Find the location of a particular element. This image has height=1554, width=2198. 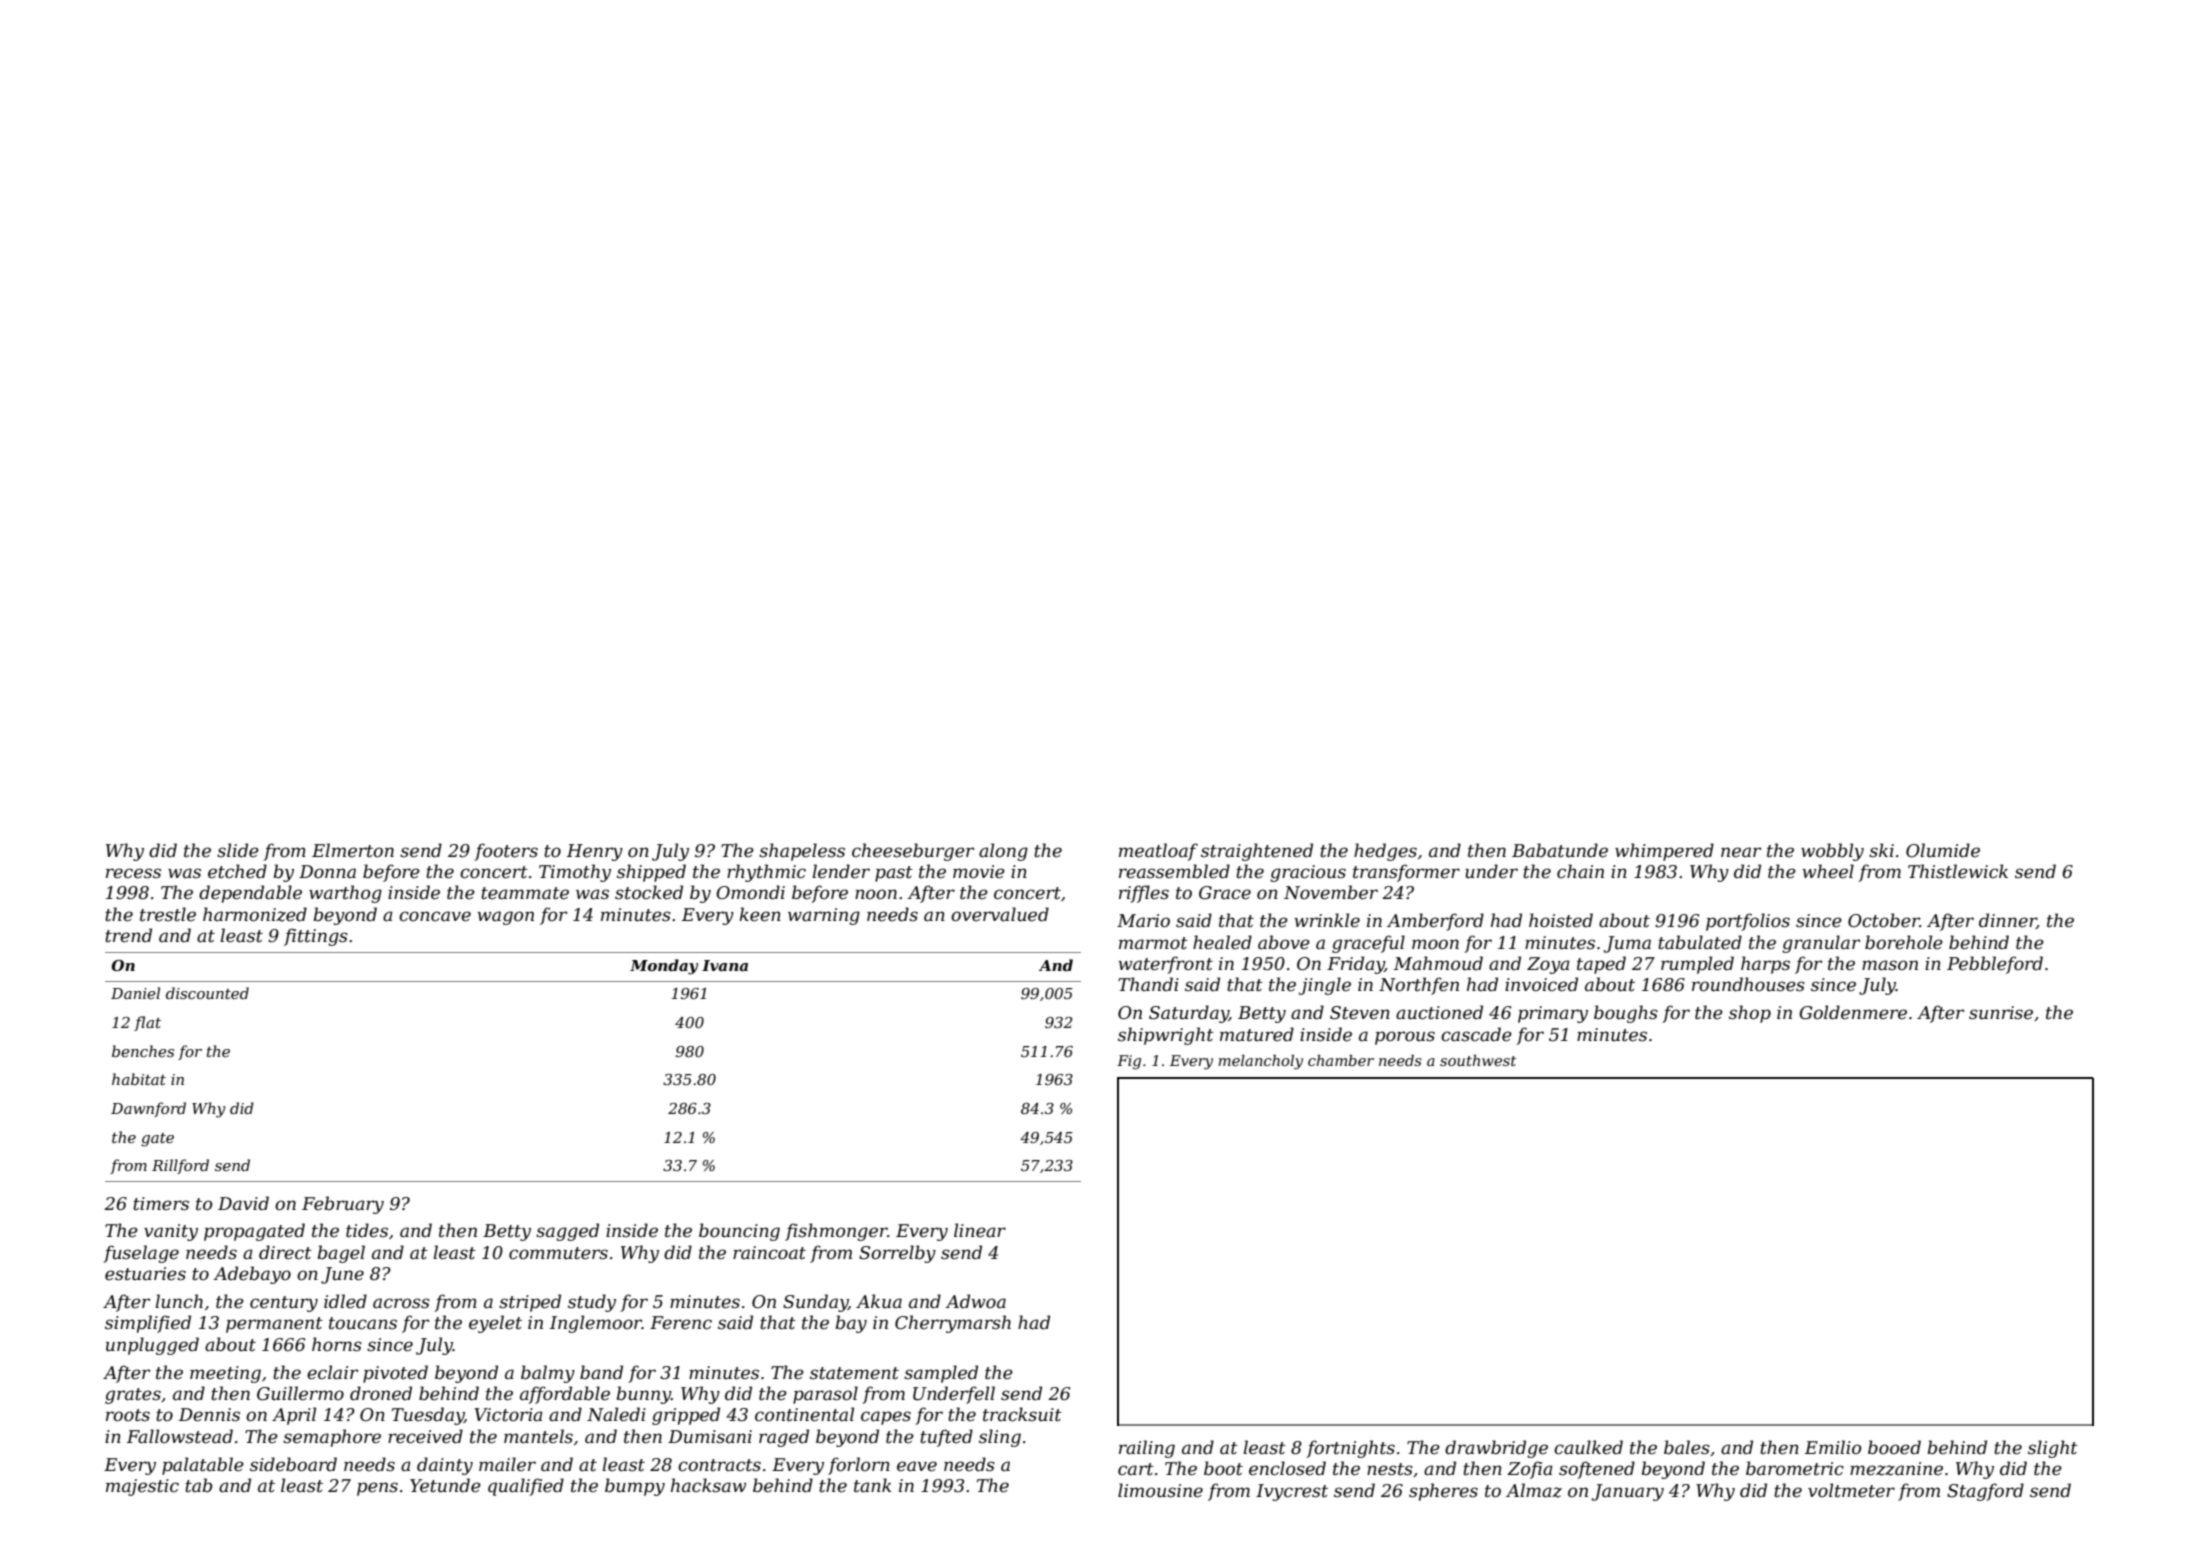

pens is located at coordinates (377, 1489).
